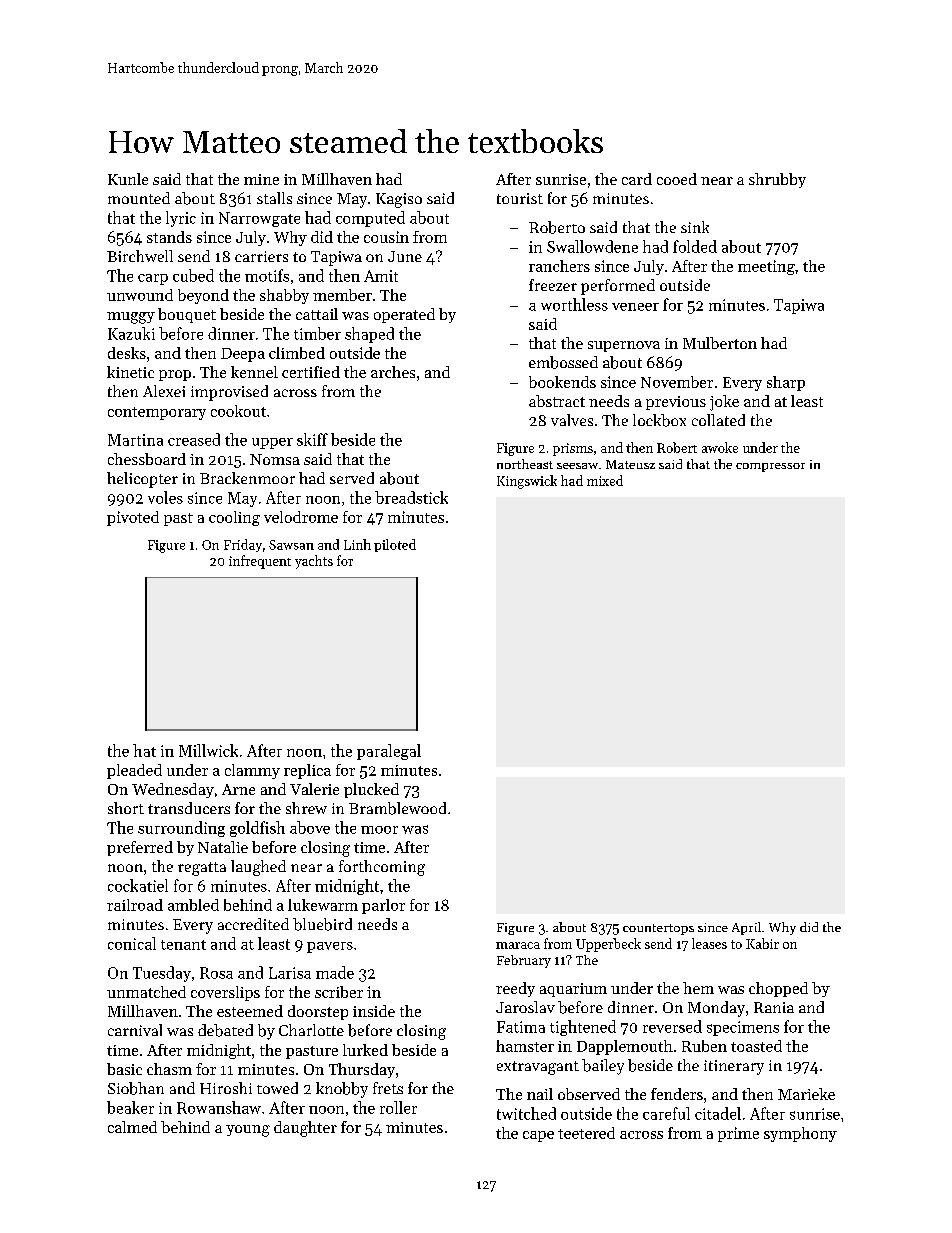 This screenshot has height=1233, width=952. What do you see at coordinates (261, 179) in the screenshot?
I see `mine` at bounding box center [261, 179].
